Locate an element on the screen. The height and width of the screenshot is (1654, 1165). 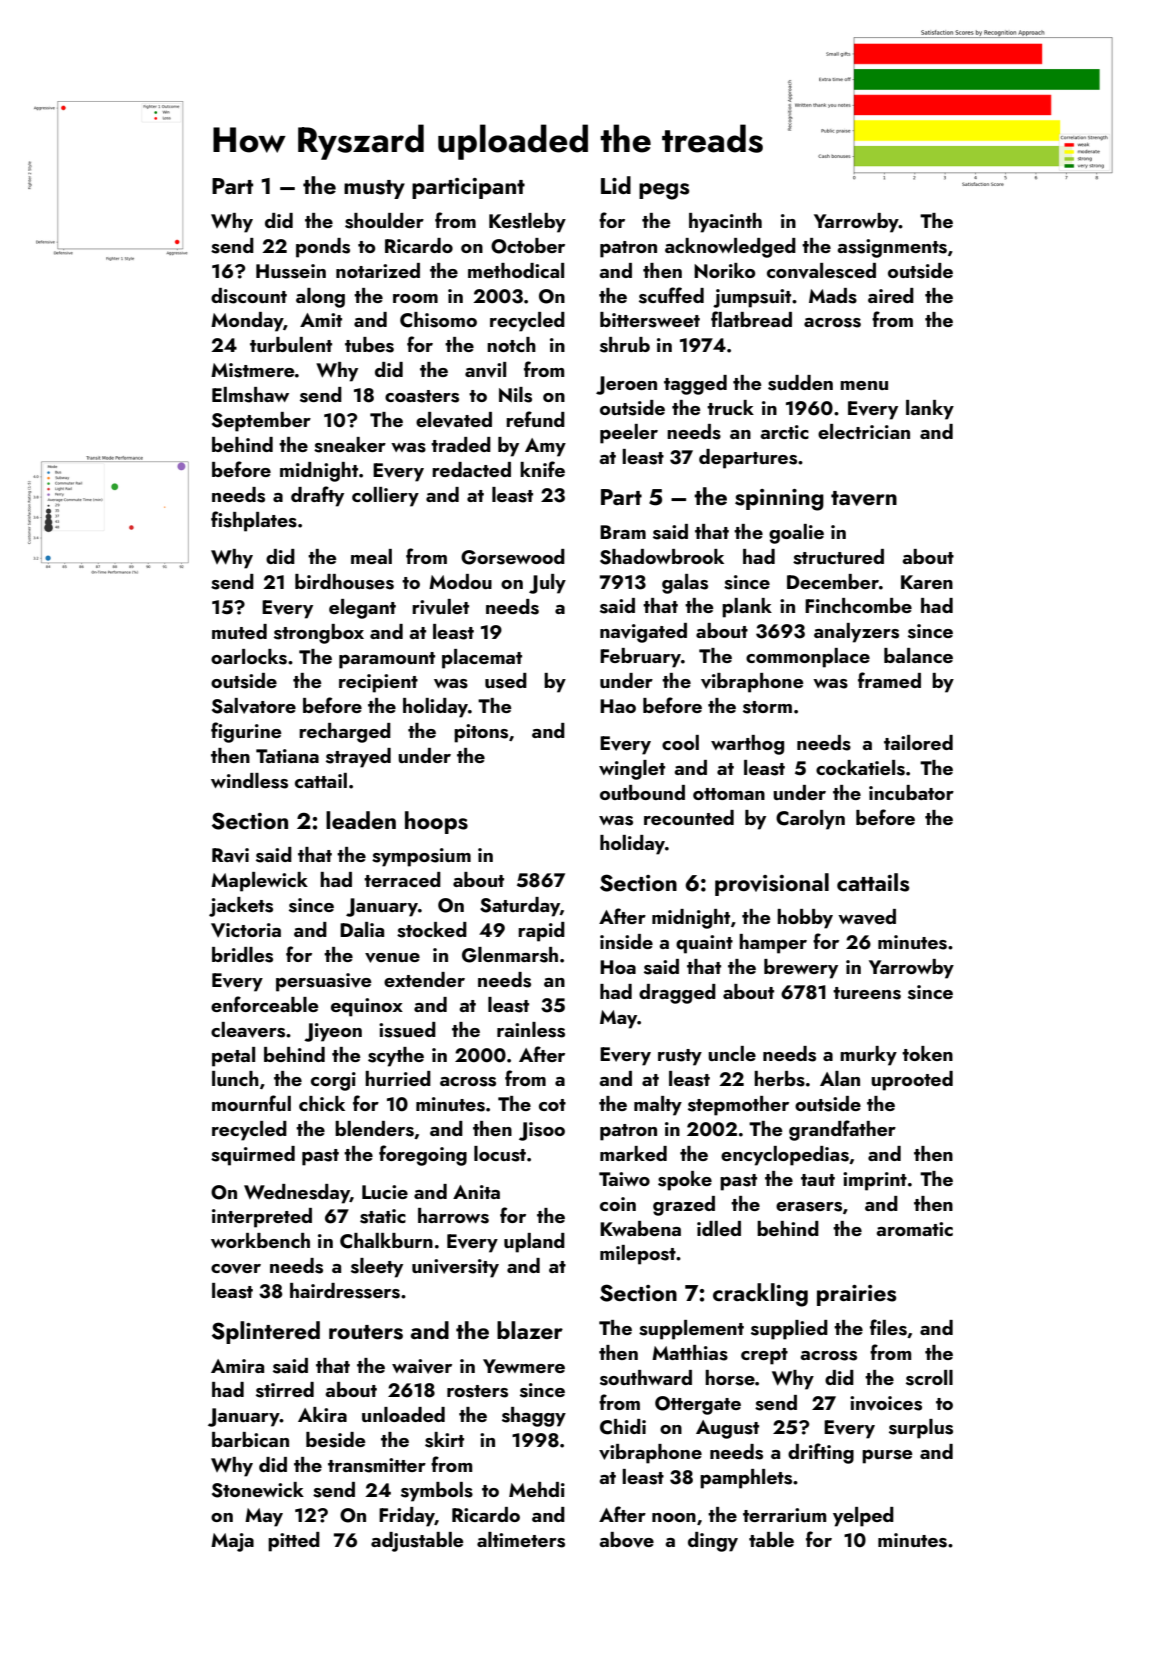
Ottergate is located at coordinates (698, 1405).
